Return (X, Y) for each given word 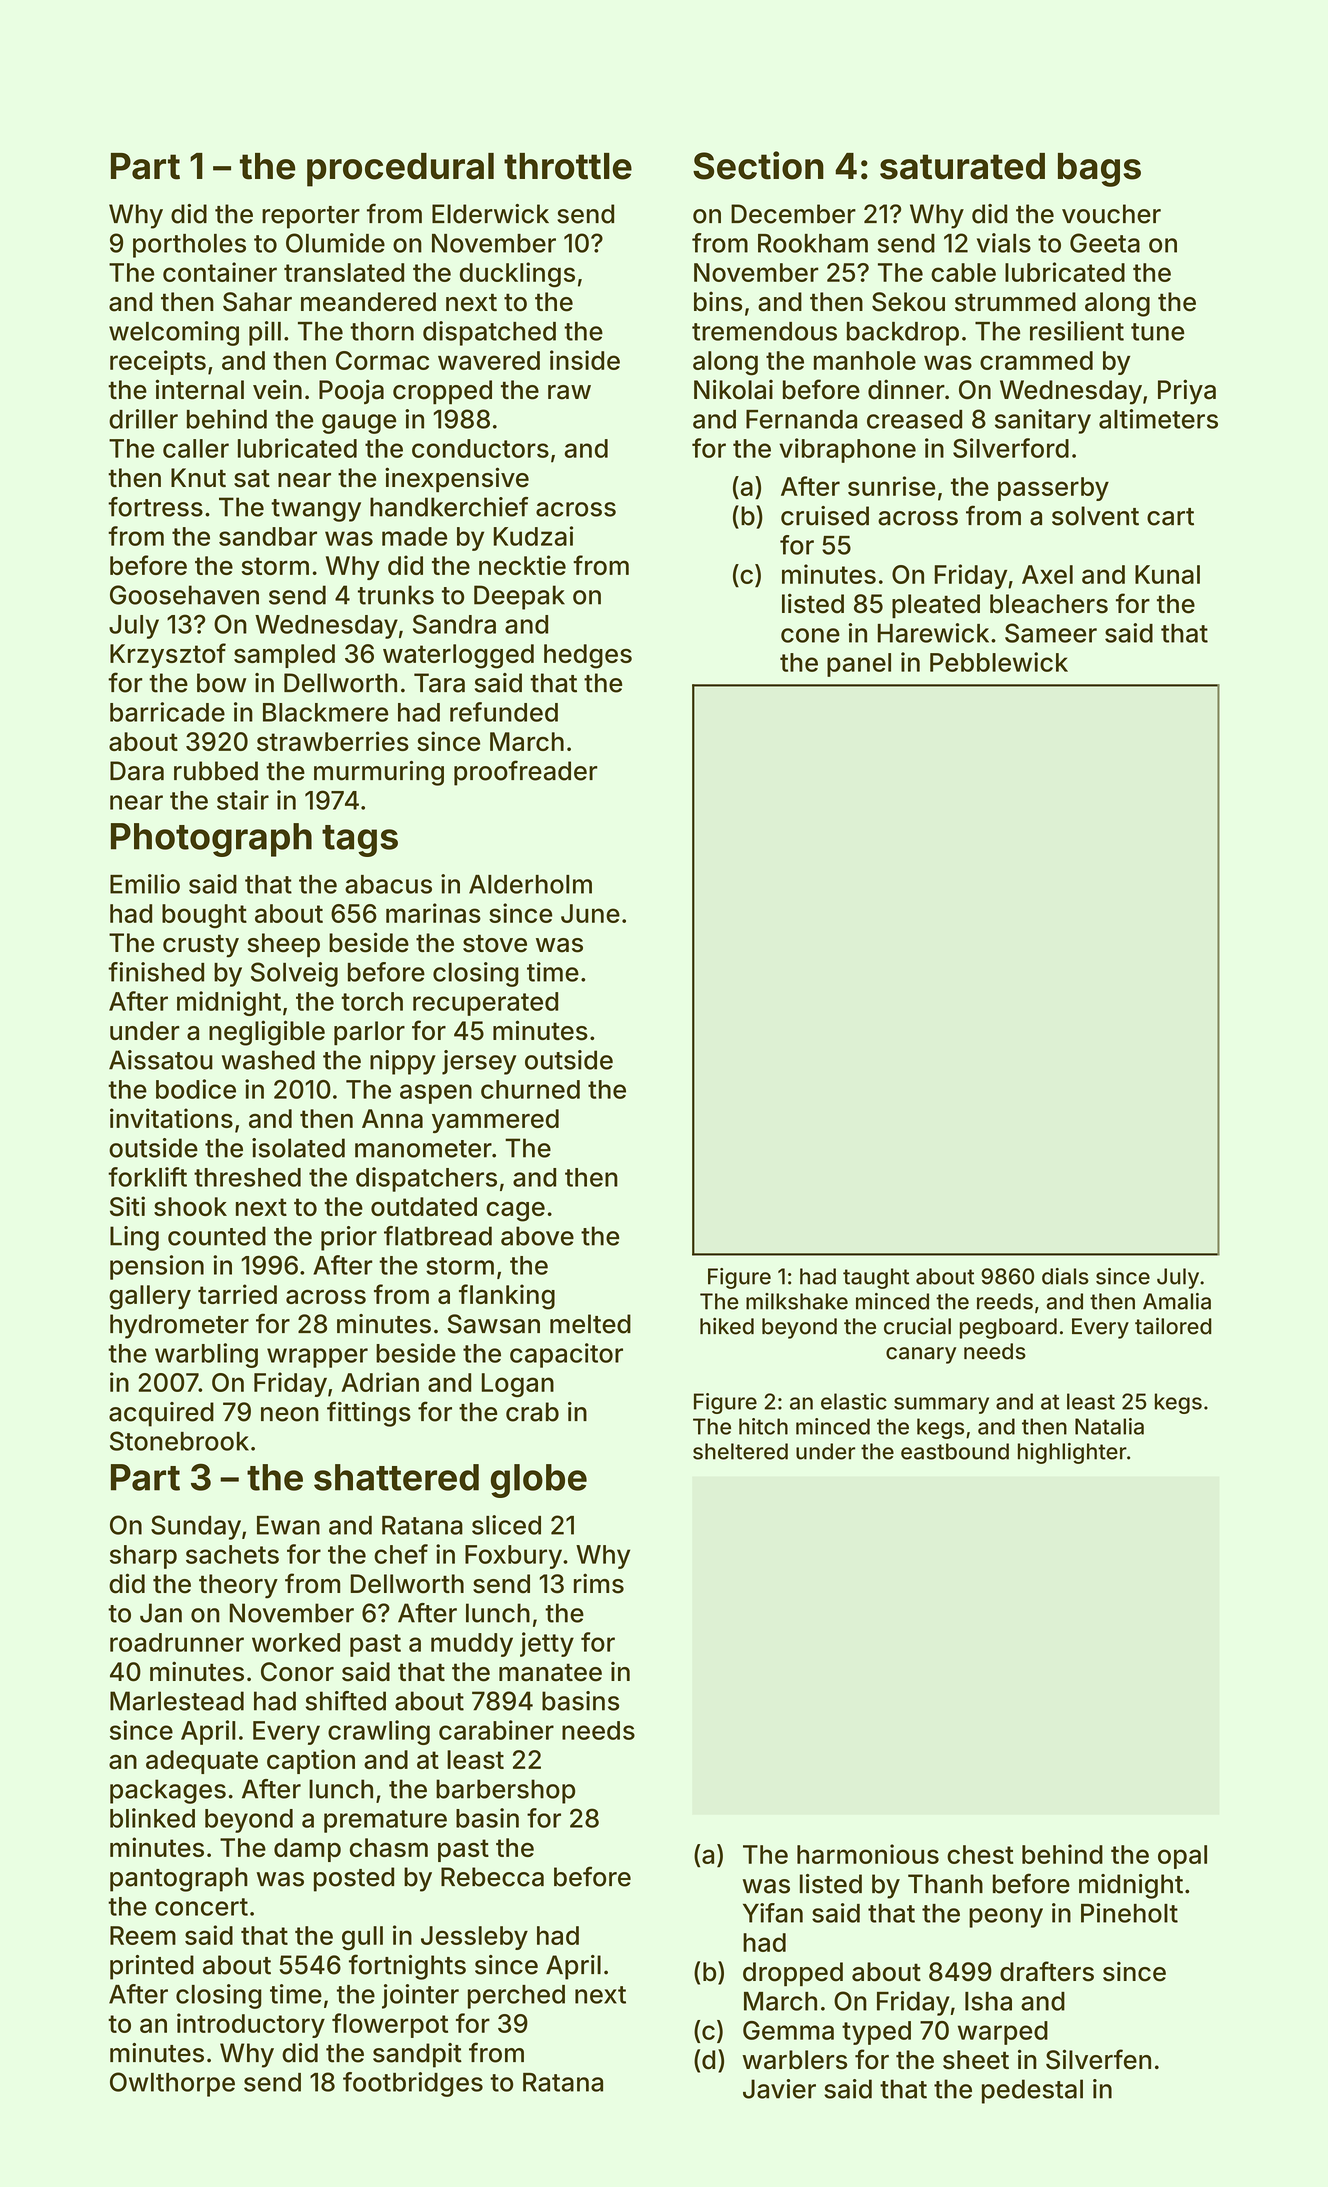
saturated (962, 166)
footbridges (413, 2084)
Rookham (813, 243)
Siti (127, 1206)
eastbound (955, 1451)
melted (590, 1324)
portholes (189, 246)
